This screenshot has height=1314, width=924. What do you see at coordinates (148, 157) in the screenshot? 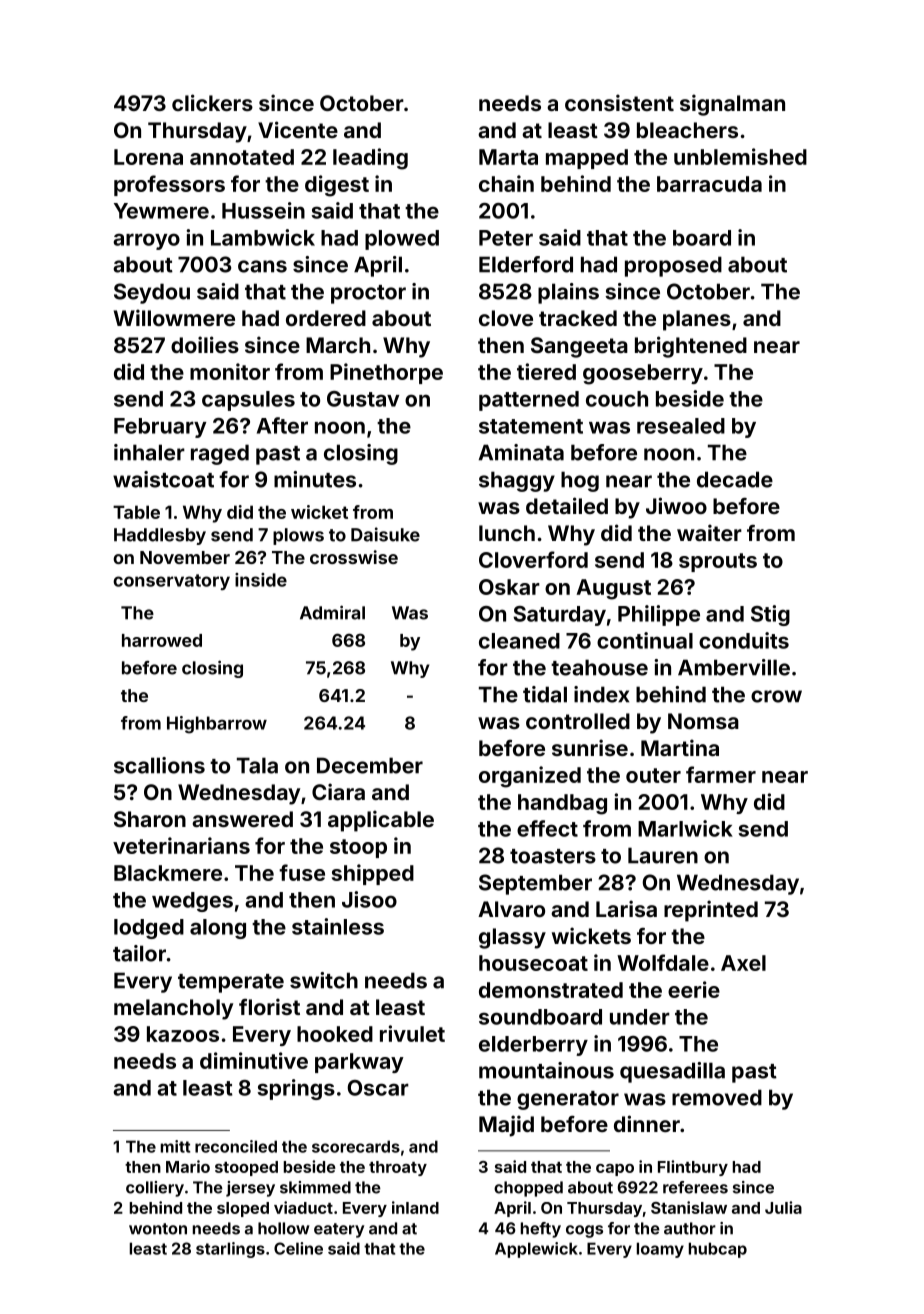
I see `Lorena` at bounding box center [148, 157].
